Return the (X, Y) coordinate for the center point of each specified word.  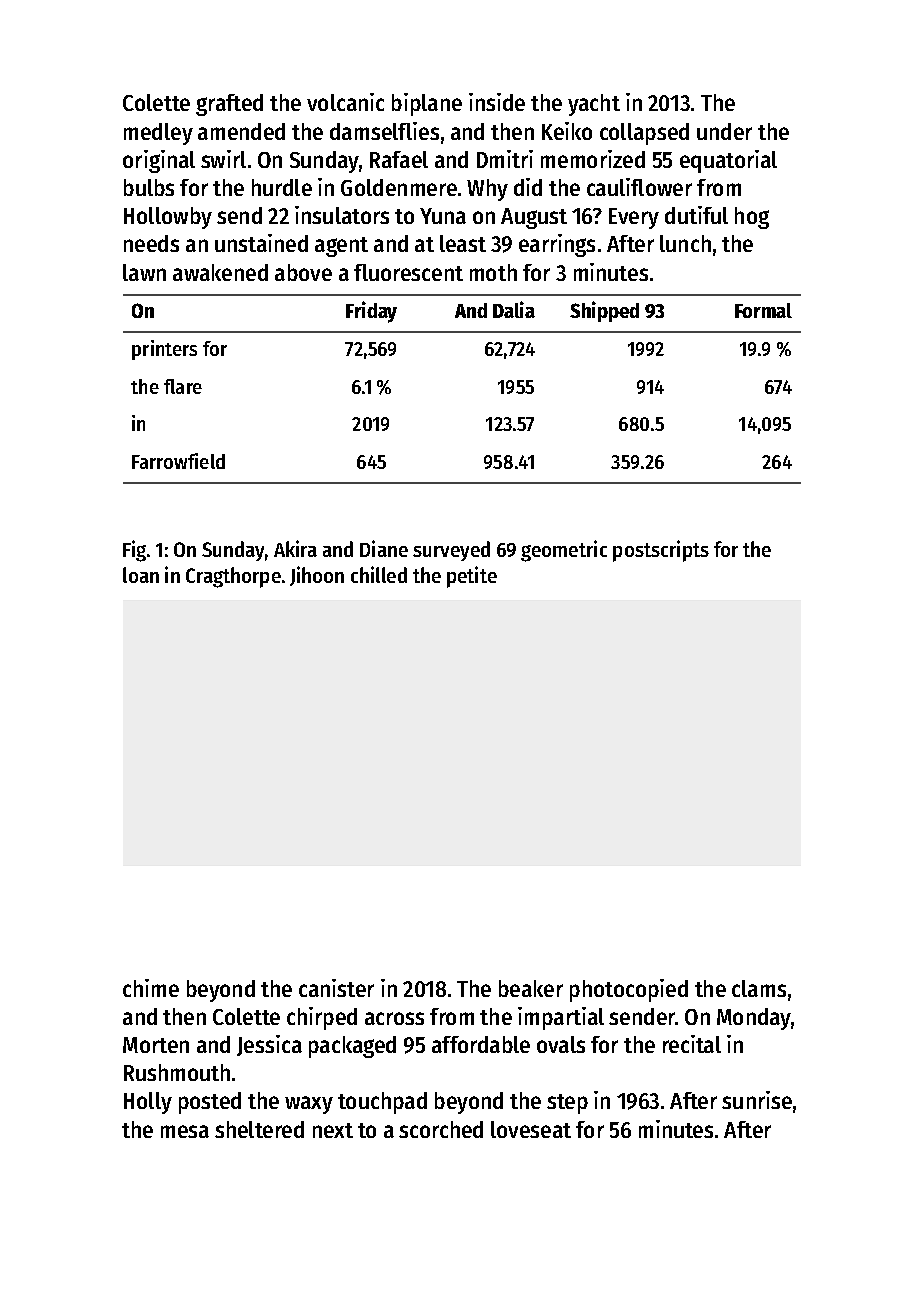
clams (759, 988)
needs (151, 243)
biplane (427, 104)
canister (336, 988)
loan (141, 575)
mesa (185, 1131)
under (724, 131)
